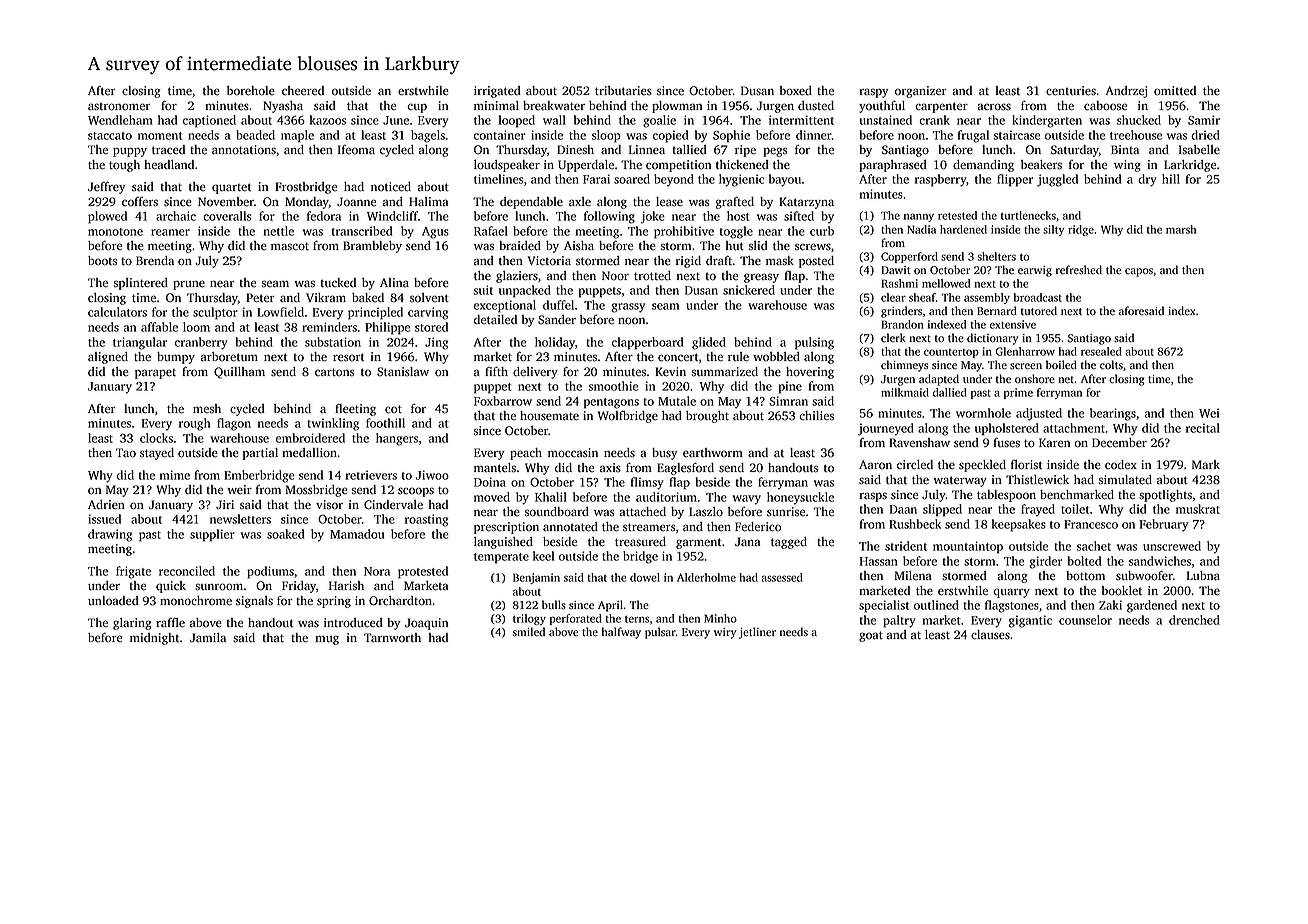 Image resolution: width=1308 pixels, height=924 pixels. Describe the element at coordinates (155, 374) in the screenshot. I see `parapet` at that location.
